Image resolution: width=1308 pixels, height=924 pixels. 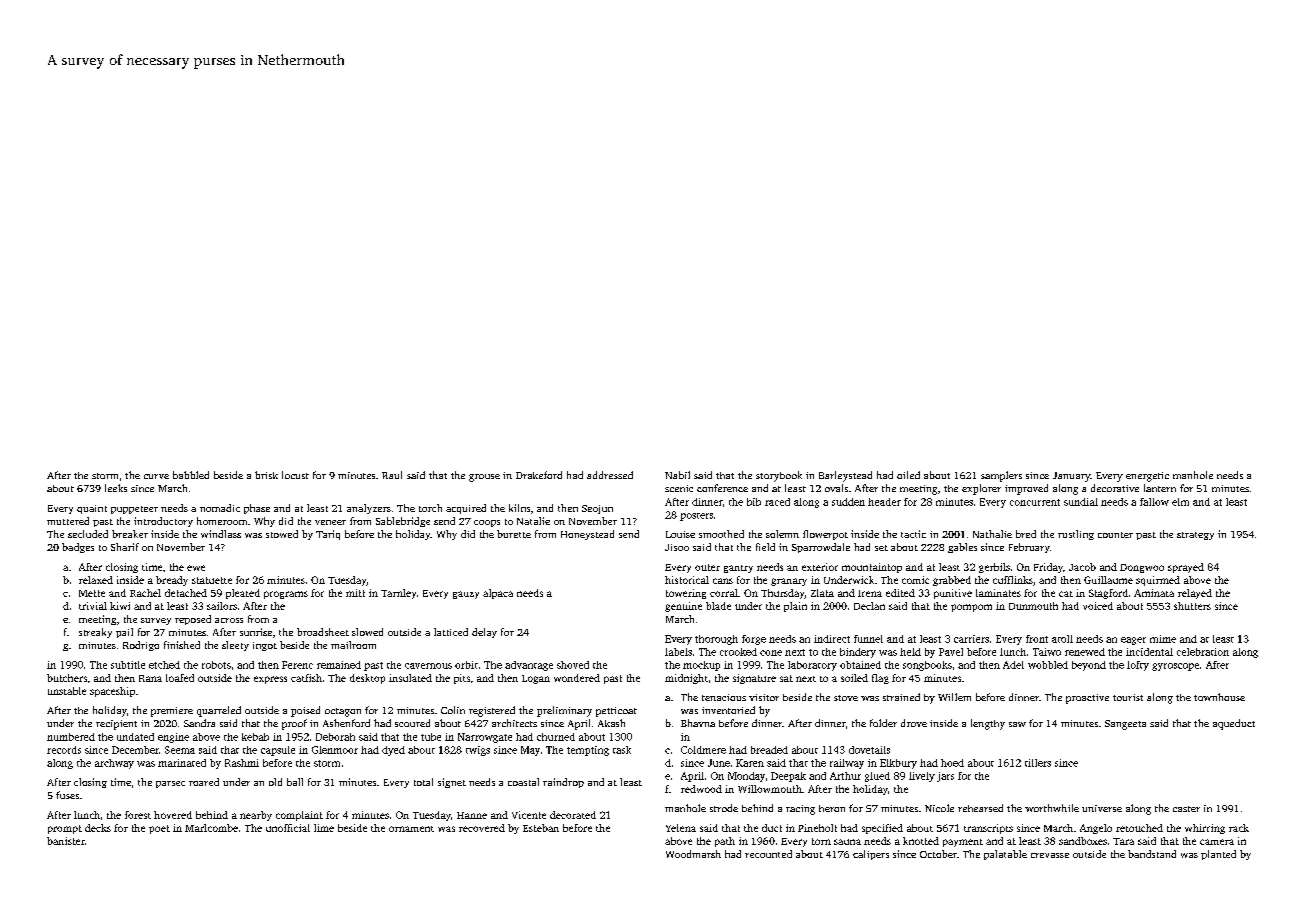 I want to click on babbled, so click(x=191, y=475).
